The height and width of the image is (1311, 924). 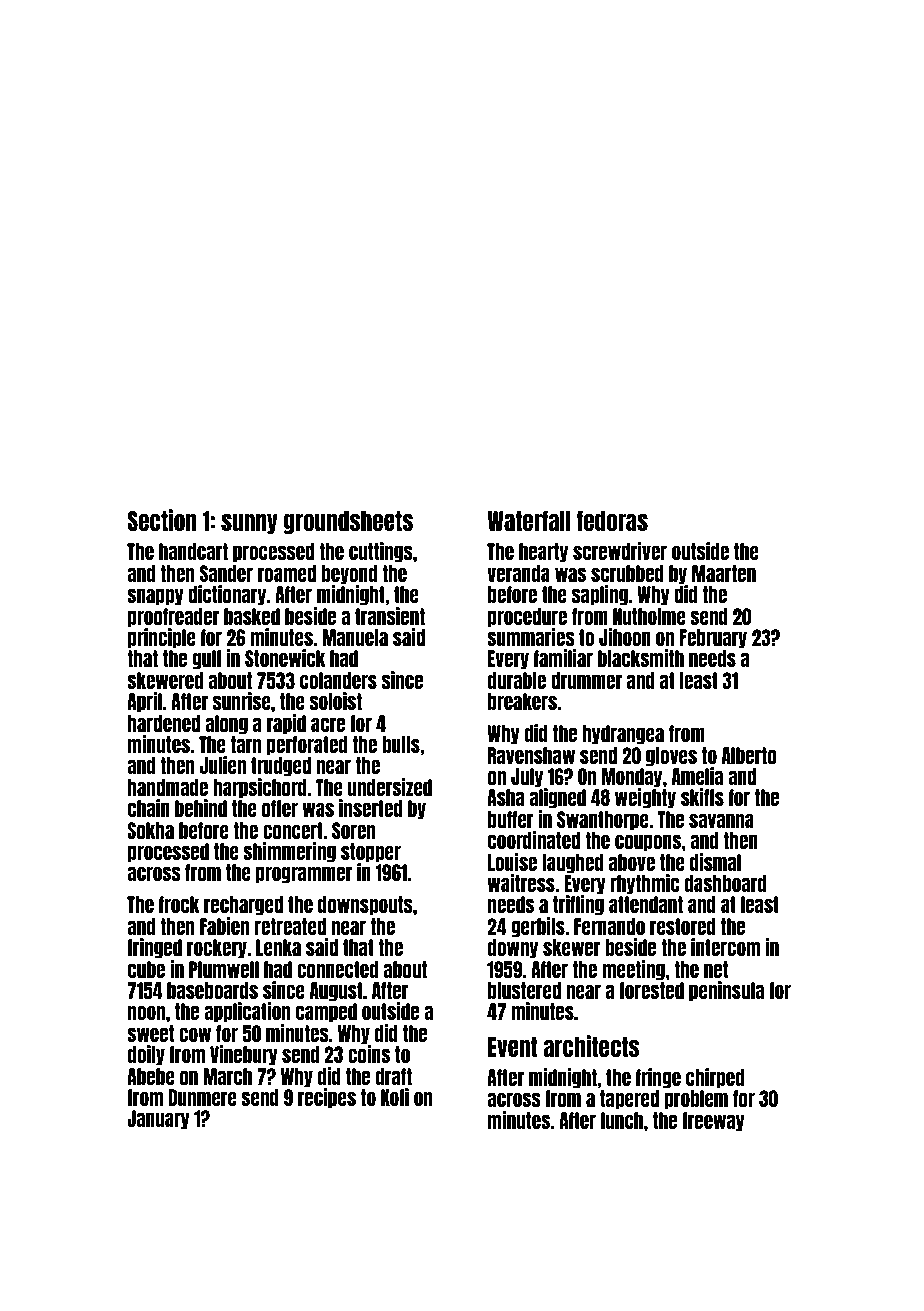 I want to click on dismal, so click(x=715, y=862).
